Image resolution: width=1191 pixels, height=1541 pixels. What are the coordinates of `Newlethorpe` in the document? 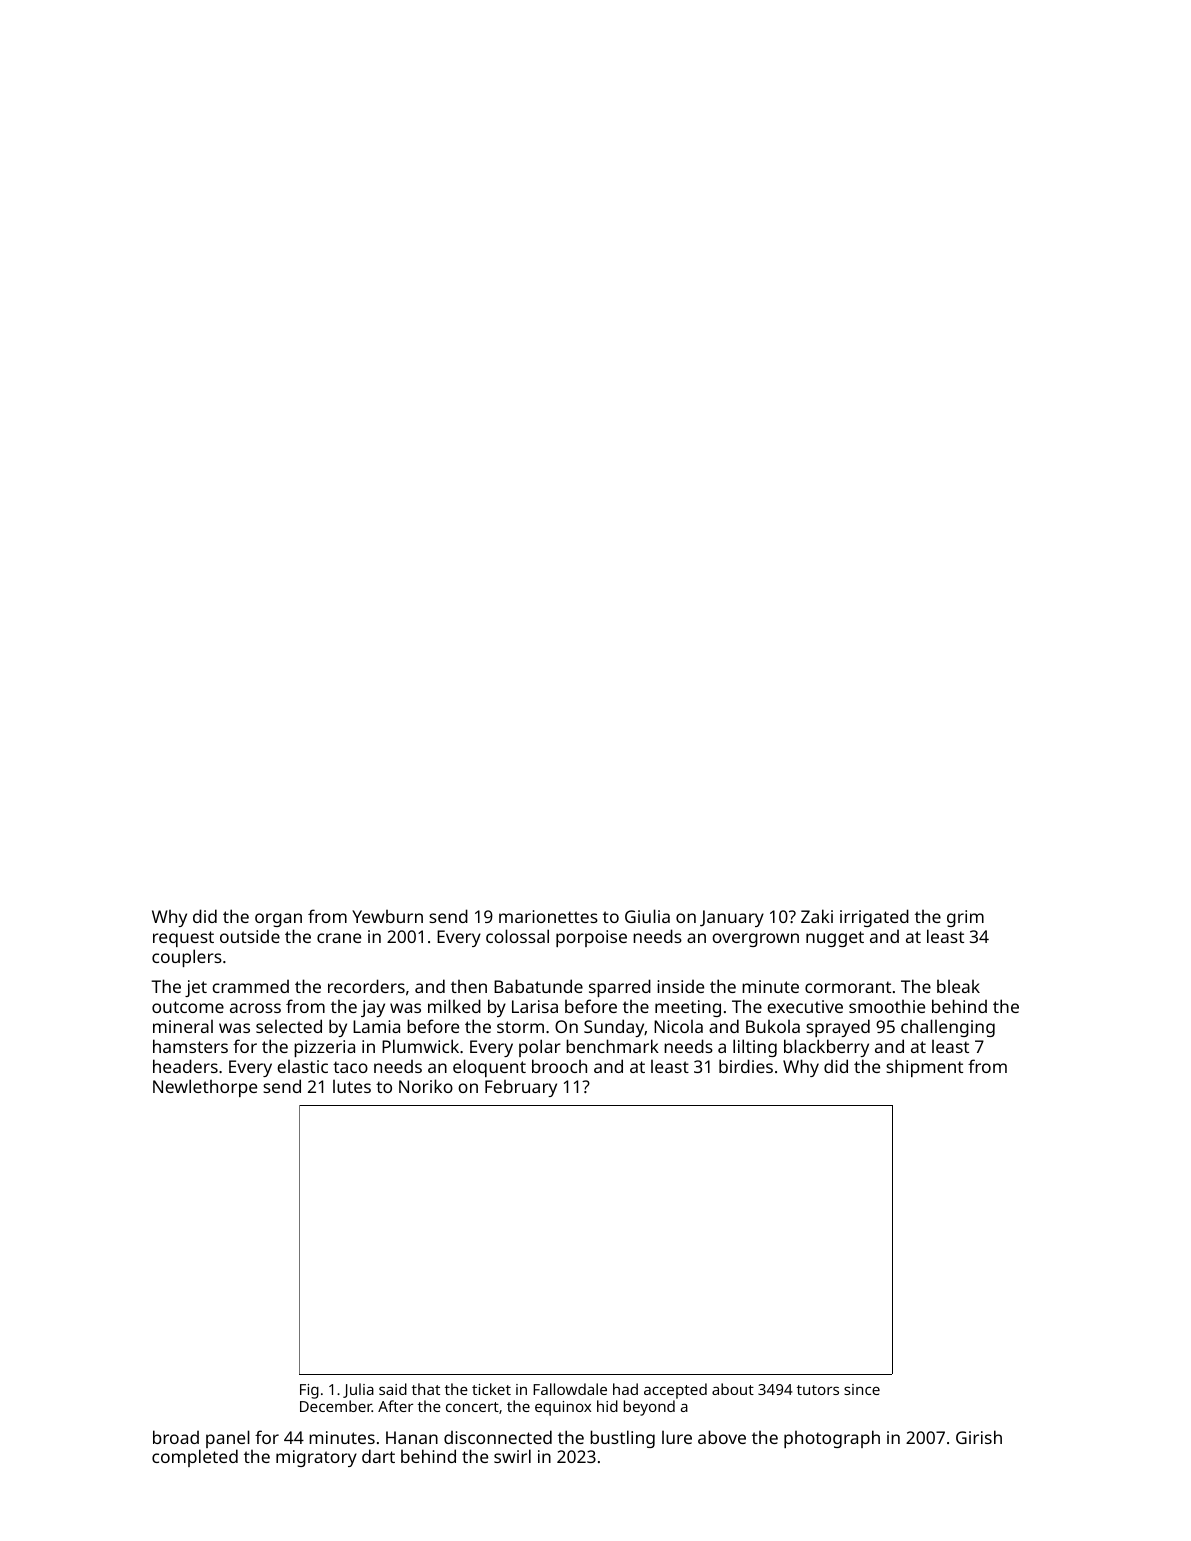 It's located at (205, 1088).
